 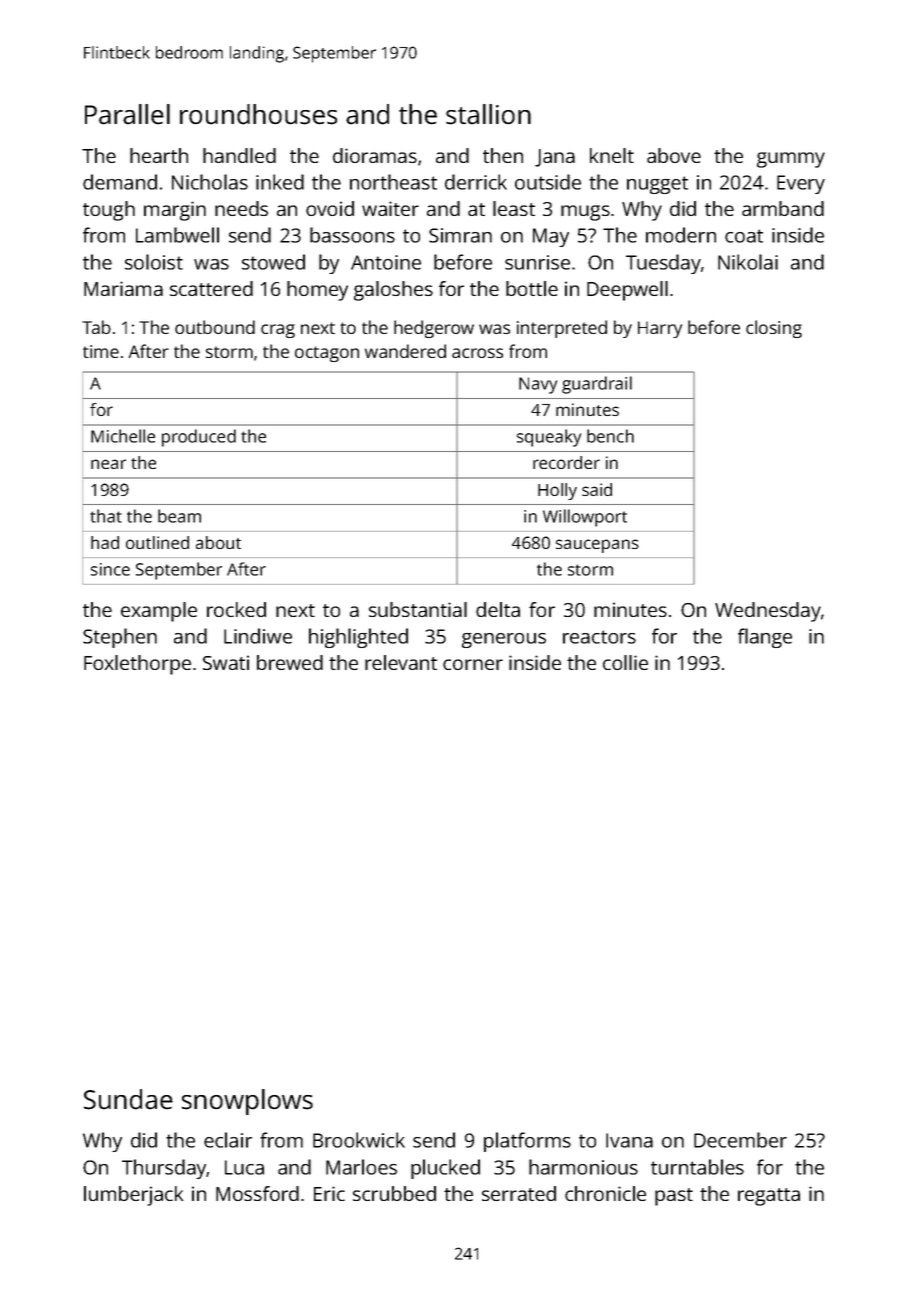 What do you see at coordinates (361, 1167) in the document?
I see `Marloes` at bounding box center [361, 1167].
